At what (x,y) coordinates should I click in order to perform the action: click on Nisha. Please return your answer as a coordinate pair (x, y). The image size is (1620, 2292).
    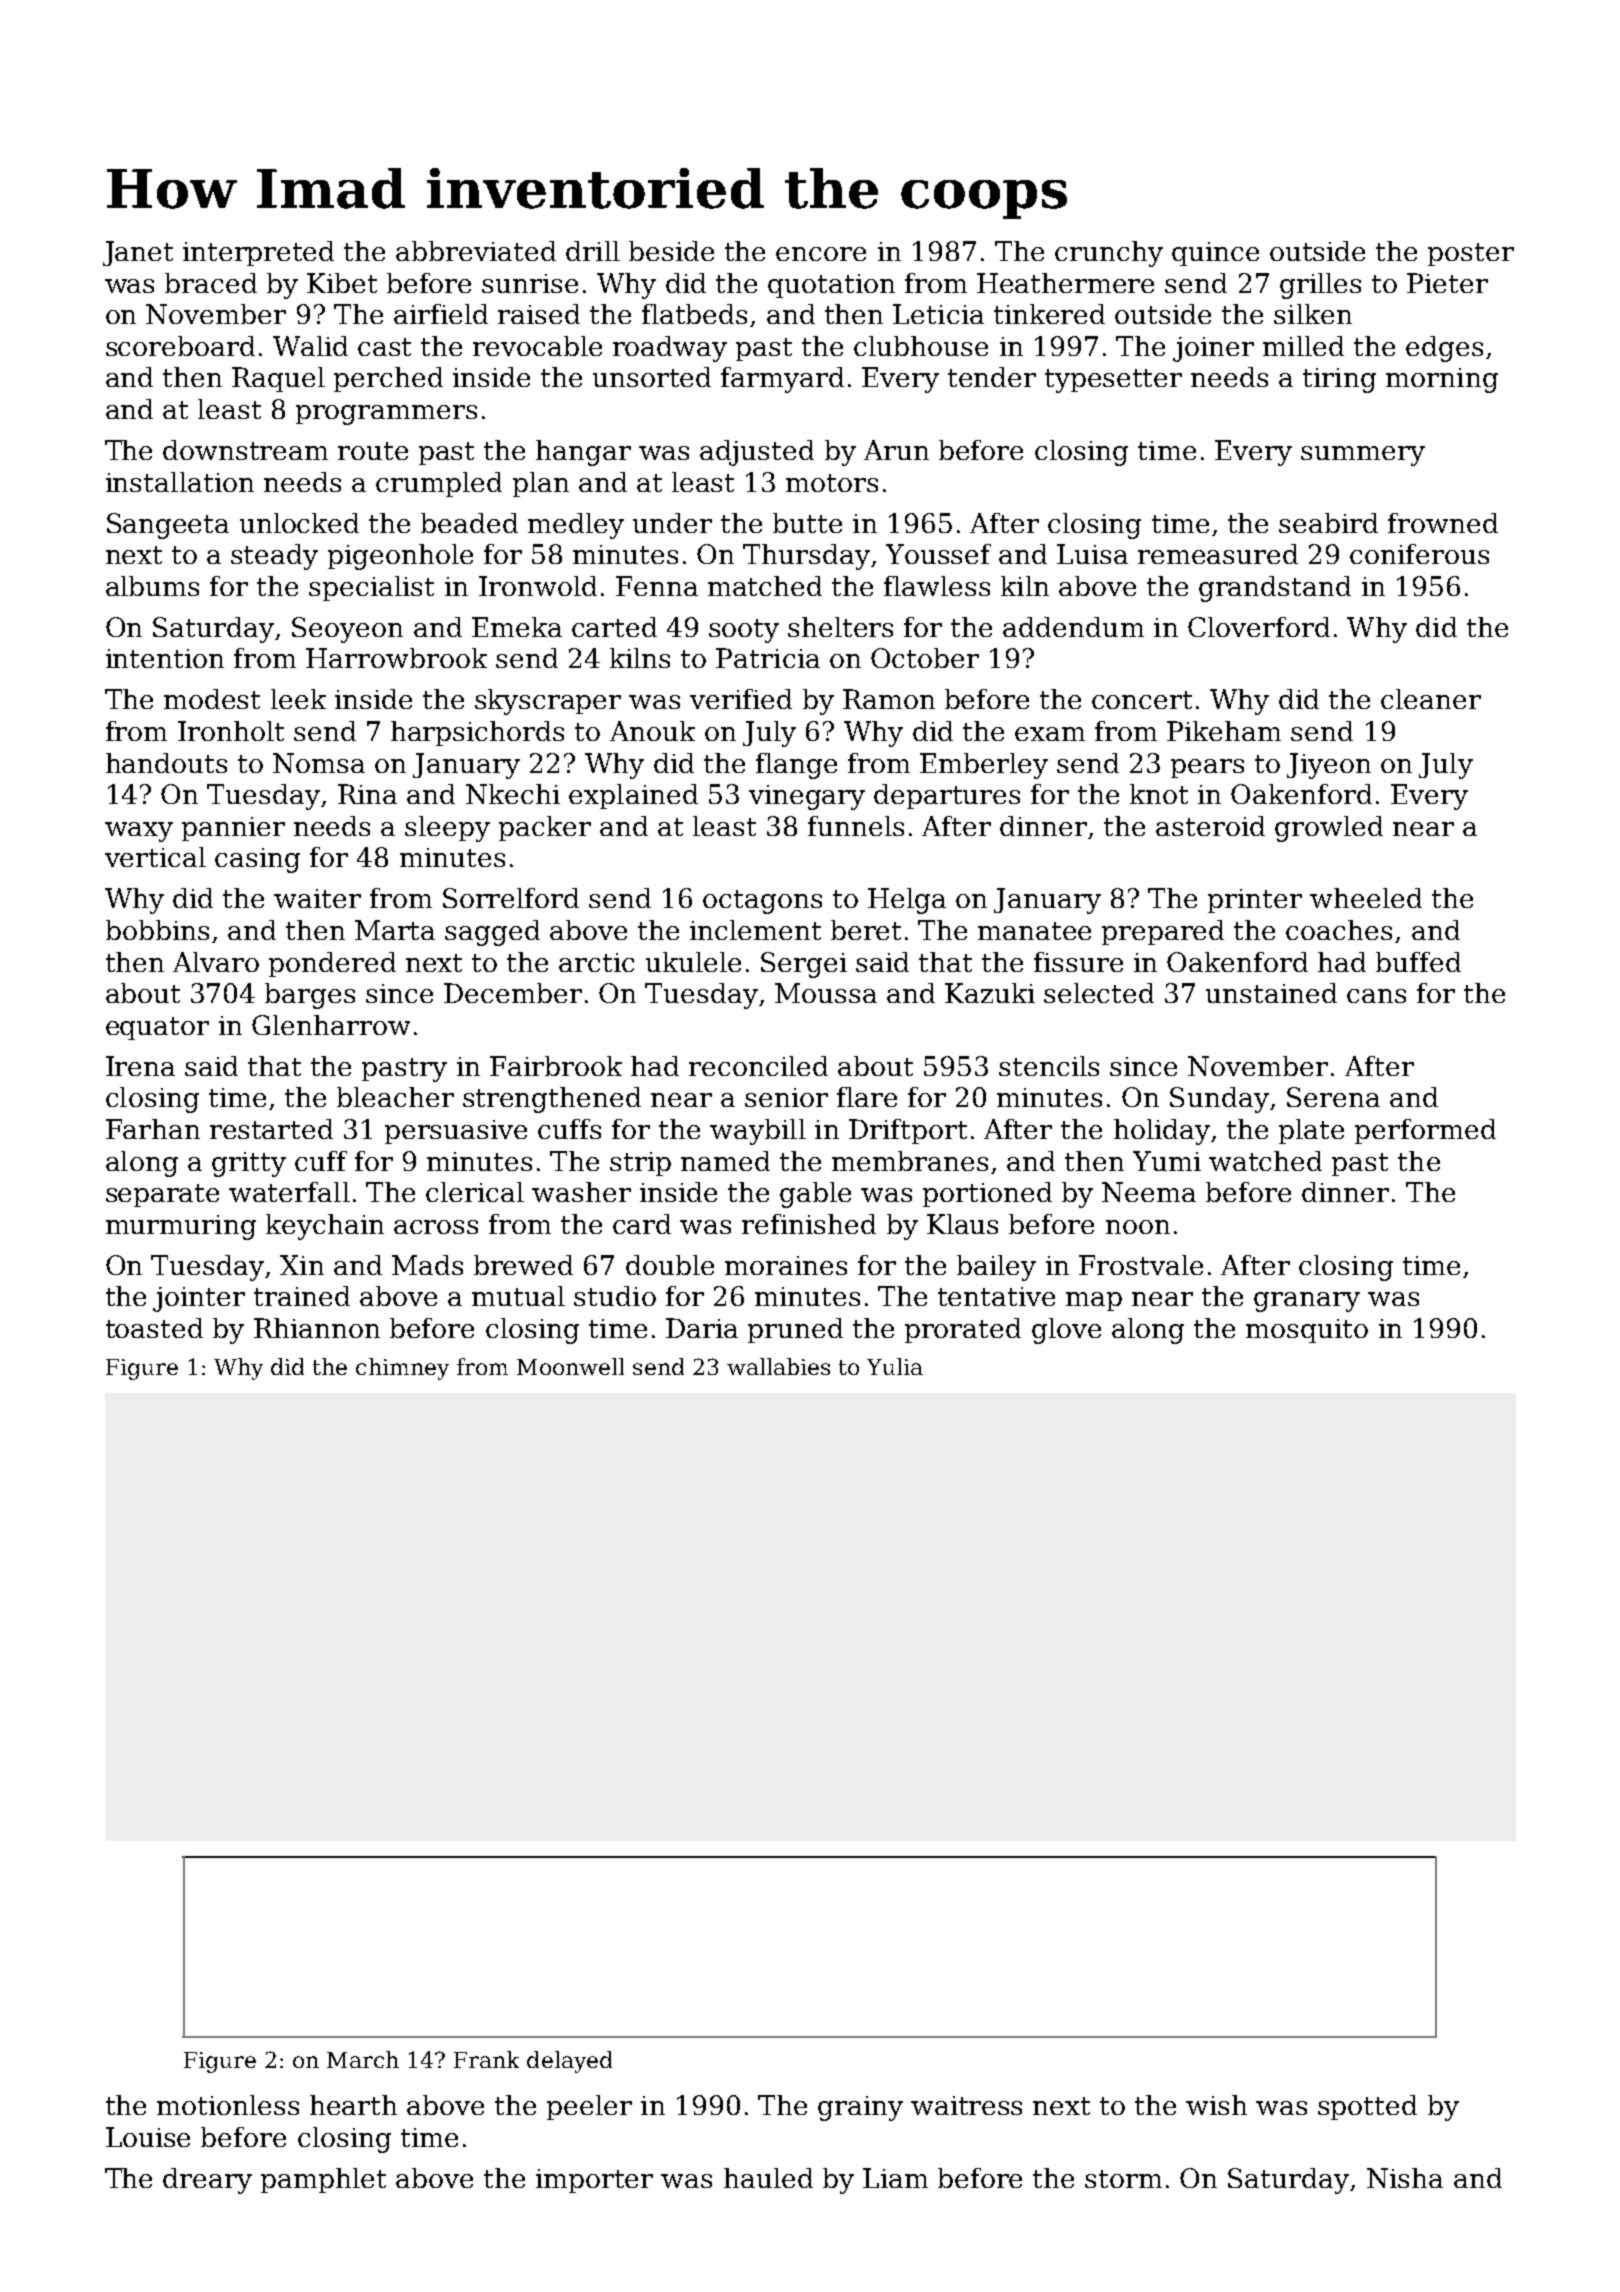
    Looking at the image, I should click on (1405, 2178).
